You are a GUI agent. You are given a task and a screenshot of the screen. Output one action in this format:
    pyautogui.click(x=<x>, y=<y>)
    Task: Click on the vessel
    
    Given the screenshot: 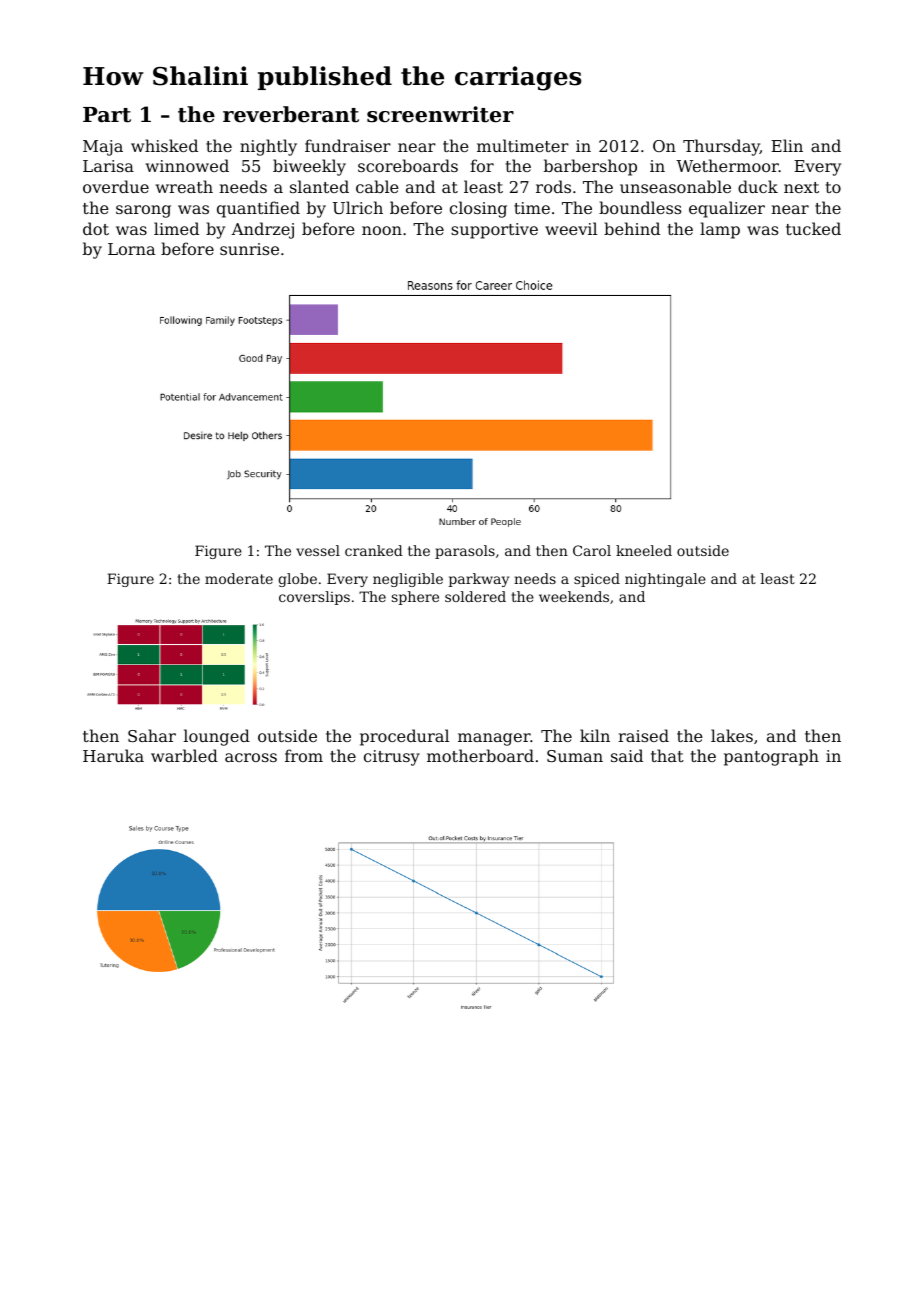 What is the action you would take?
    pyautogui.click(x=318, y=550)
